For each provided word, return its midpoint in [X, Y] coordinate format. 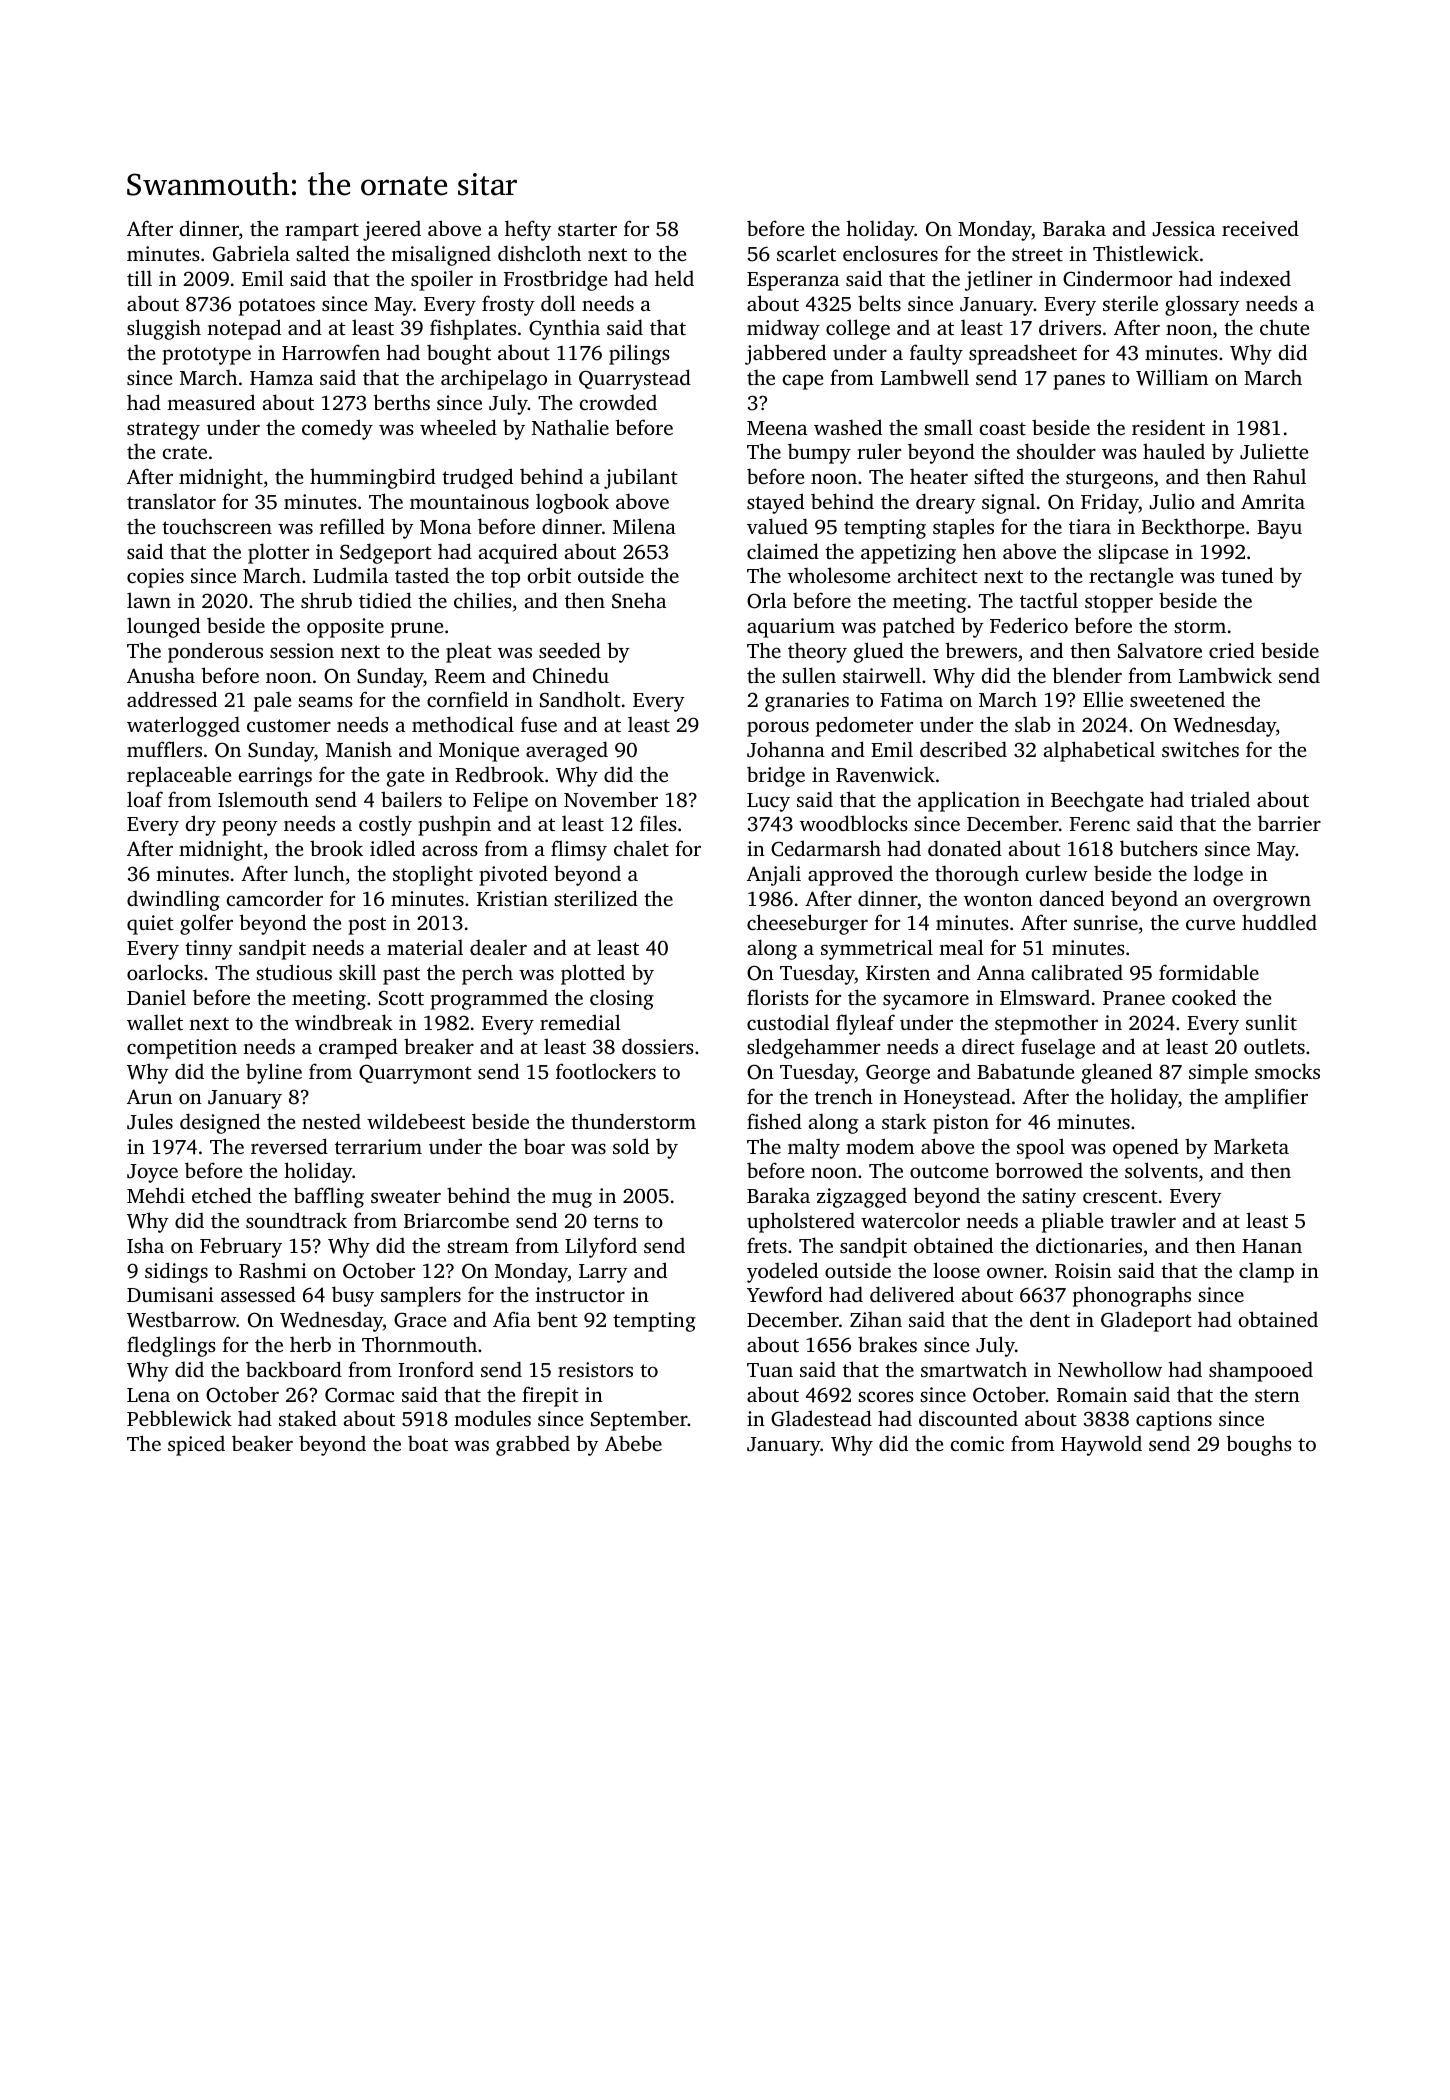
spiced [196, 1445]
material [425, 947]
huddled [1279, 922]
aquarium [791, 628]
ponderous [215, 652]
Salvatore [1160, 650]
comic [977, 1443]
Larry [603, 1273]
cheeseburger [807, 924]
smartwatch [974, 1369]
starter [587, 229]
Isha [145, 1245]
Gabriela [251, 253]
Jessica [1184, 229]
